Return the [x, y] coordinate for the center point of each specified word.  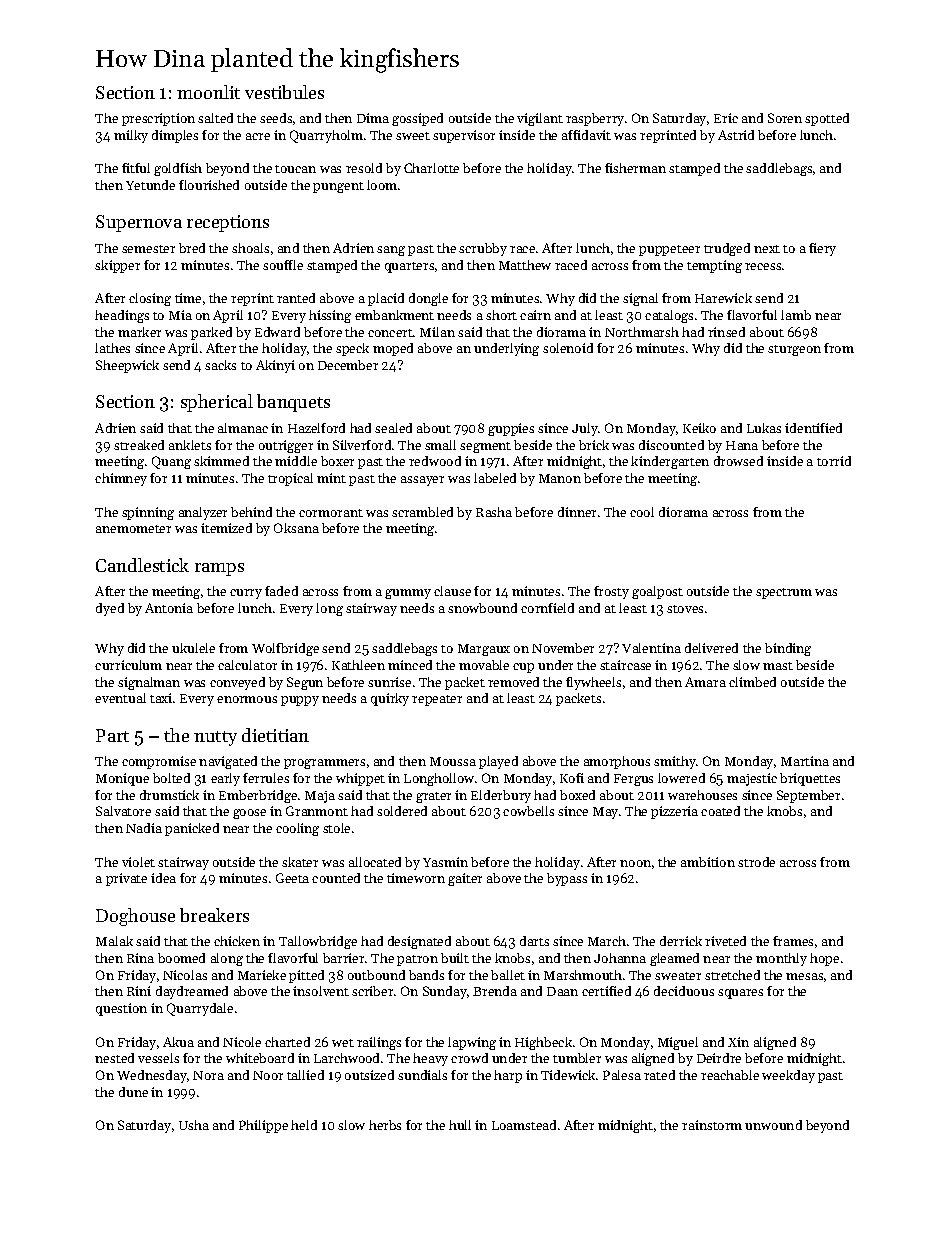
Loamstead [524, 1125]
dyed [110, 609]
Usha [194, 1125]
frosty [611, 592]
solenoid [568, 348]
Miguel [678, 1043]
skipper [117, 266]
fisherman [635, 168]
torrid [834, 461]
